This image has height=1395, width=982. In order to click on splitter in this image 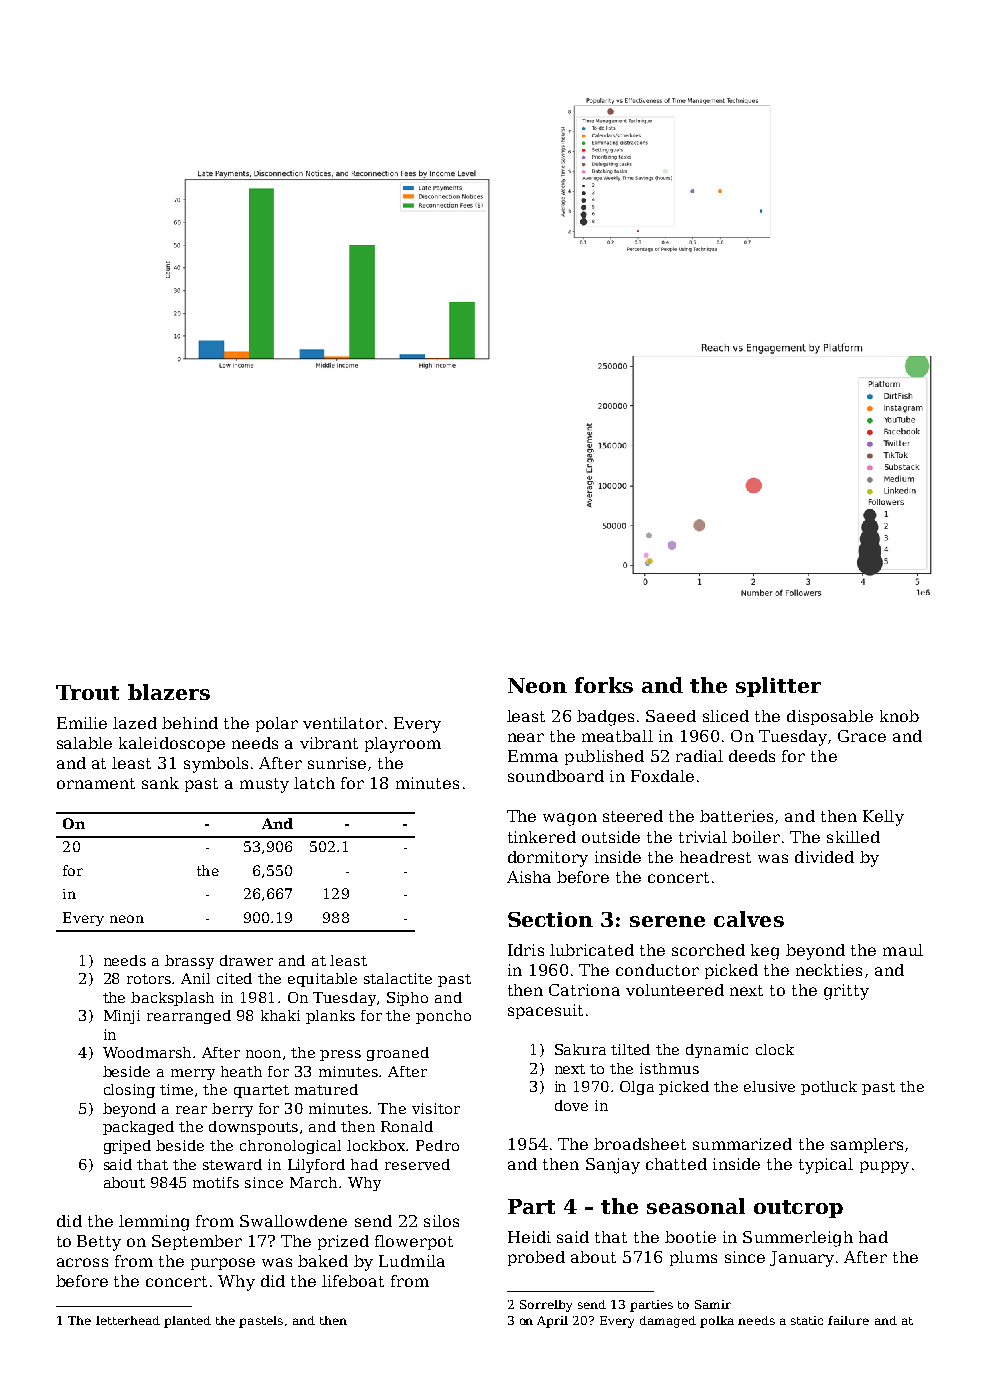, I will do `click(778, 687)`.
